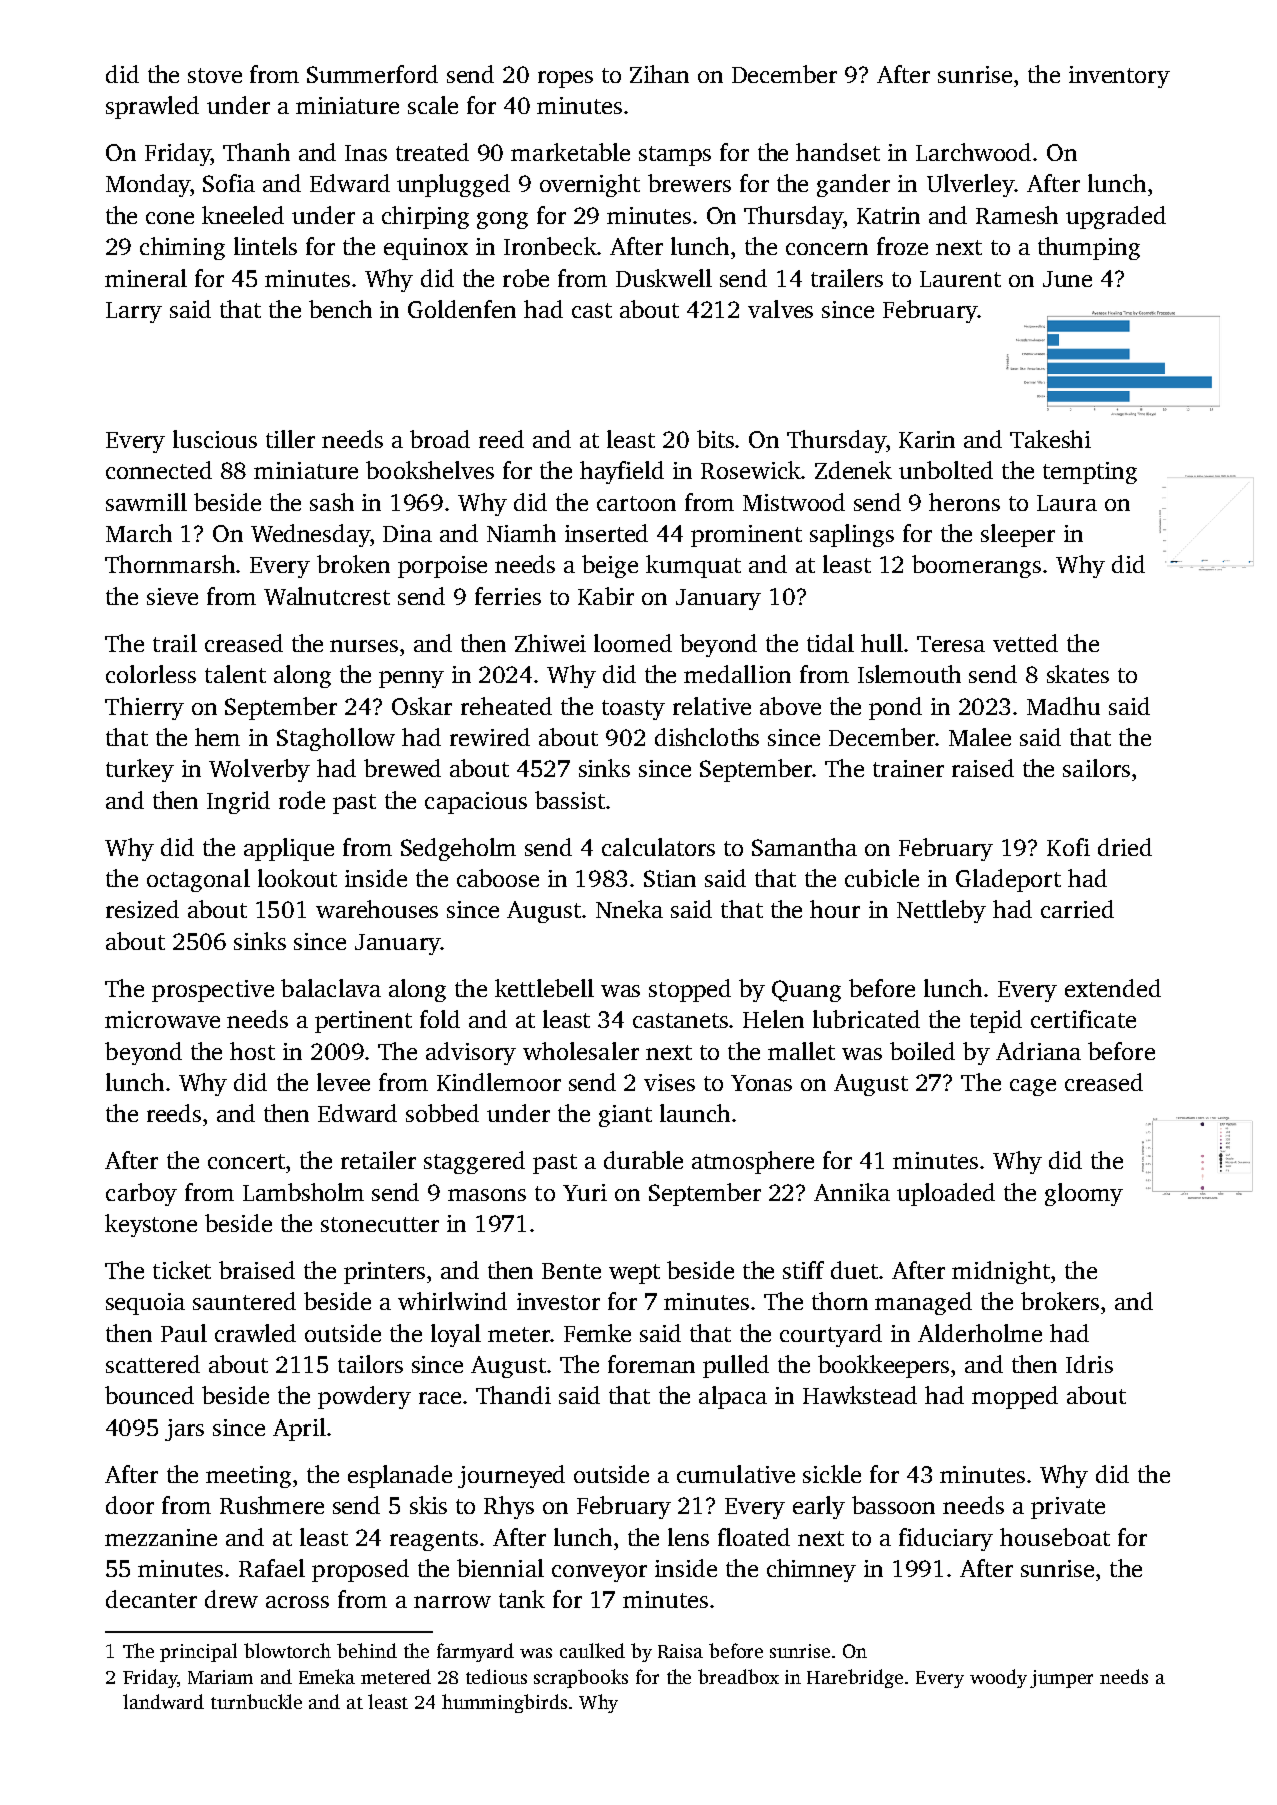 The height and width of the screenshot is (1805, 1277). What do you see at coordinates (581, 1678) in the screenshot?
I see `scrapbooks` at bounding box center [581, 1678].
